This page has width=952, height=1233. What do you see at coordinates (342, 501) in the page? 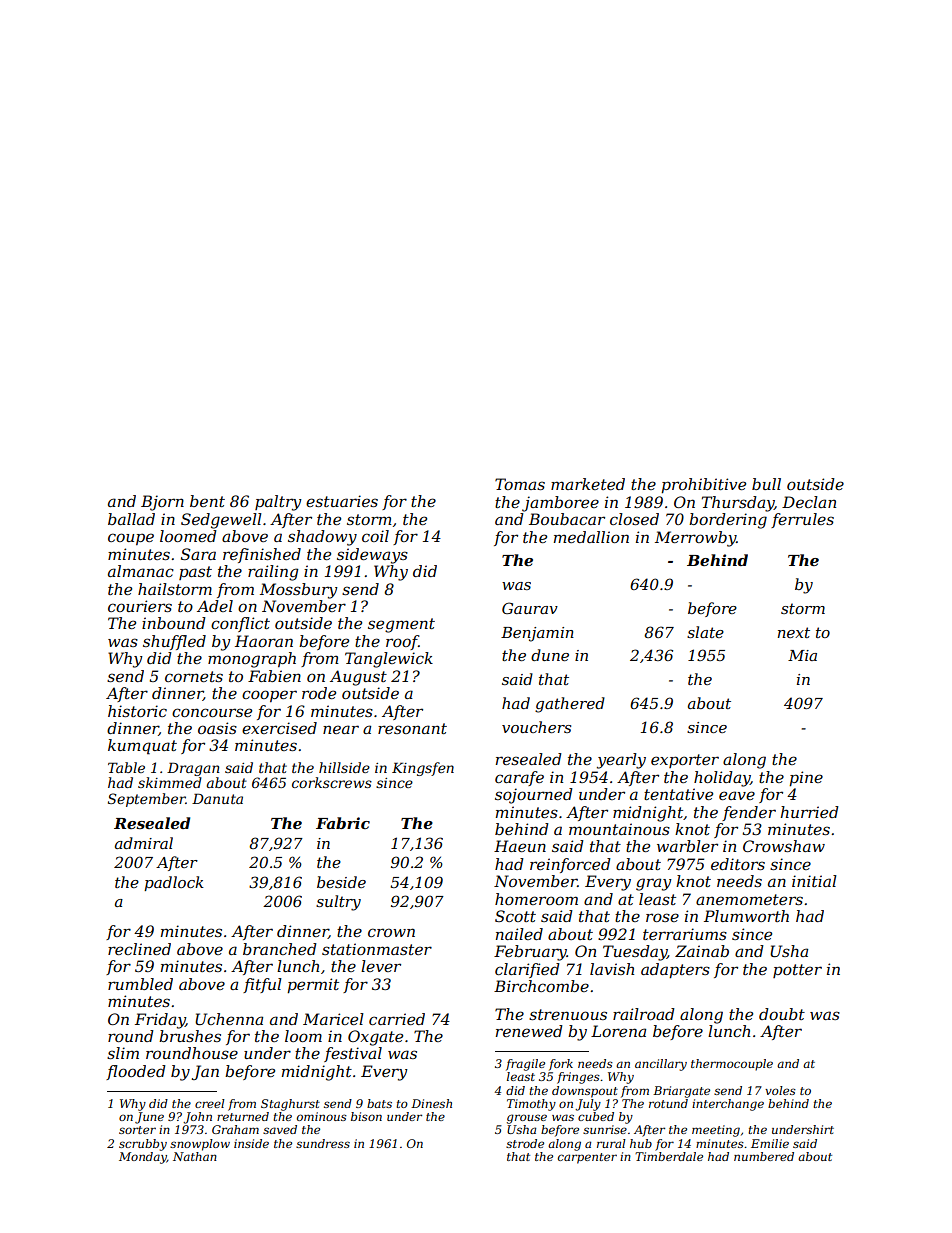
I see `estuaries` at bounding box center [342, 501].
